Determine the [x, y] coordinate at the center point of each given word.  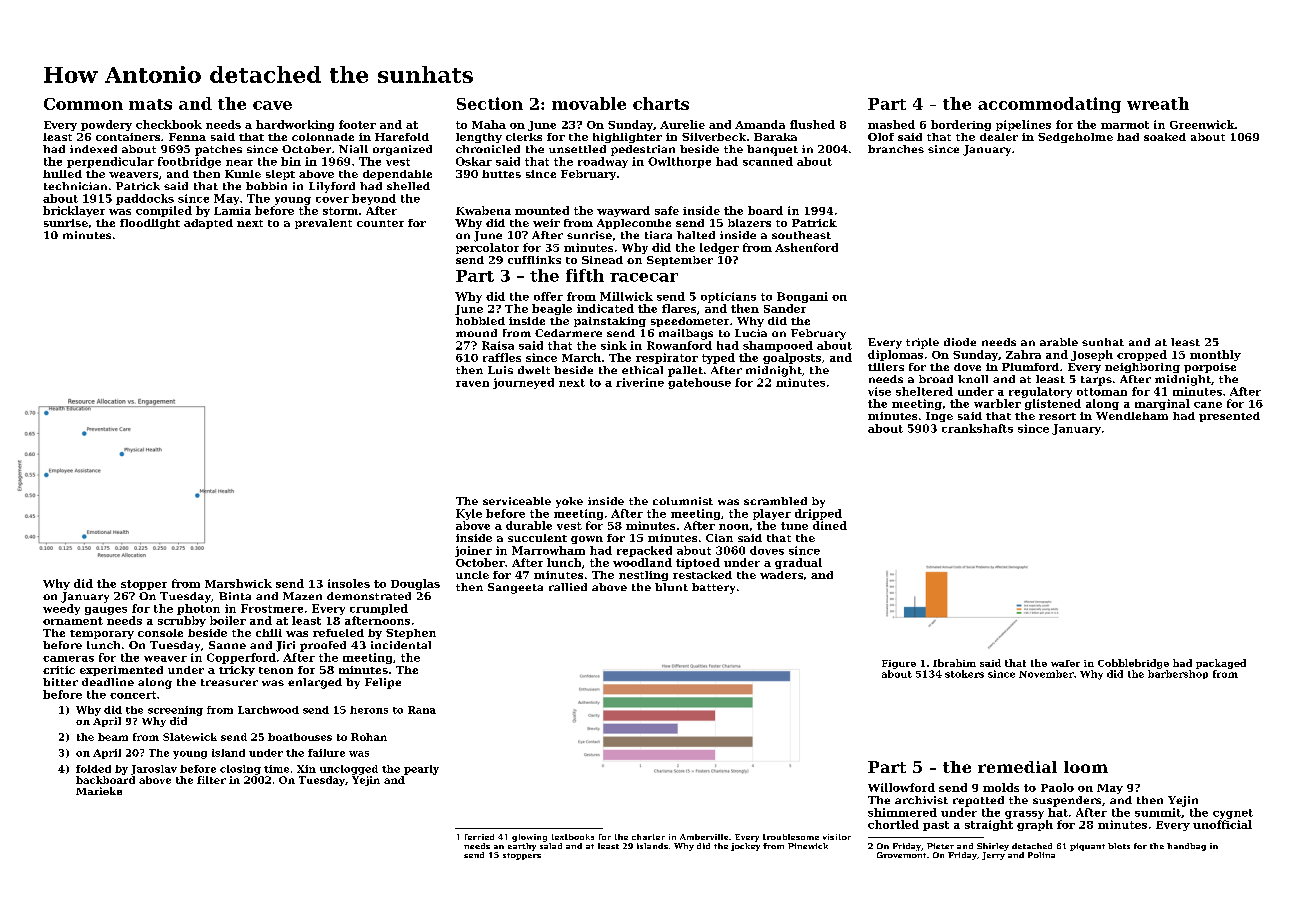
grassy [1024, 815]
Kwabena [483, 210]
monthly [1215, 355]
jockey [745, 847]
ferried [479, 837]
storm [340, 211]
